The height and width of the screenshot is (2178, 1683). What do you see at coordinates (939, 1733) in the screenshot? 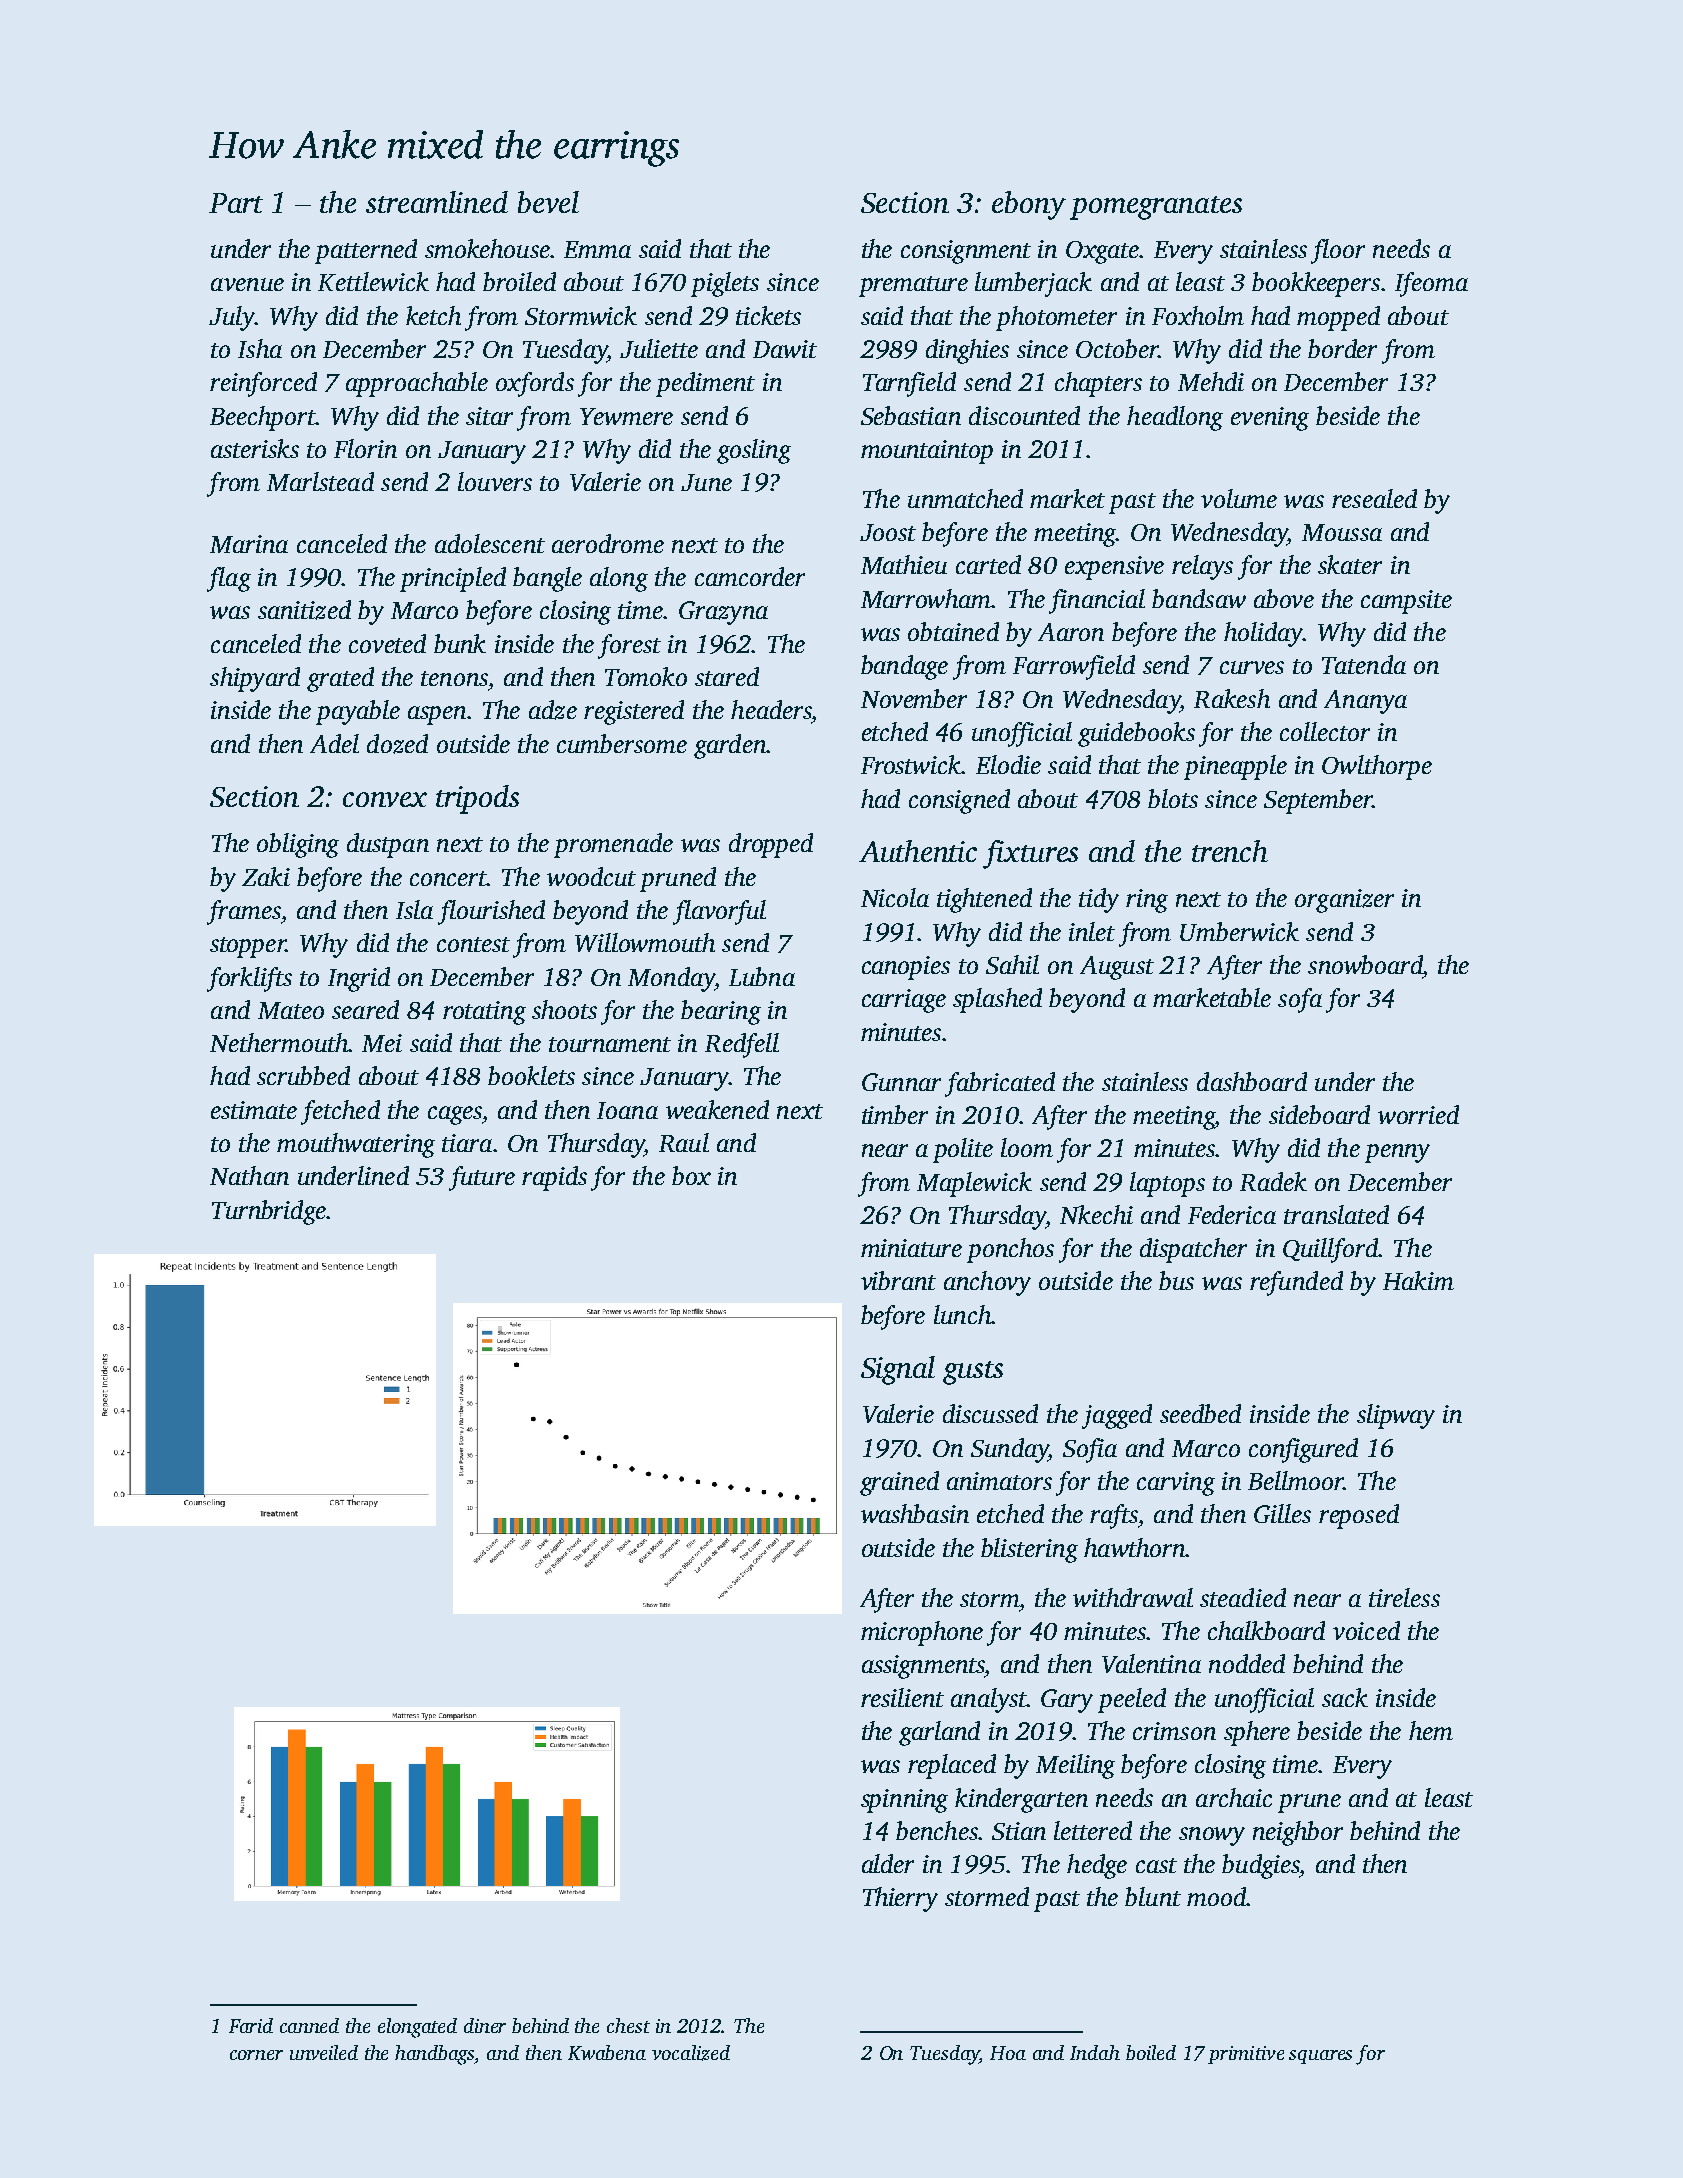
I see `garland` at bounding box center [939, 1733].
